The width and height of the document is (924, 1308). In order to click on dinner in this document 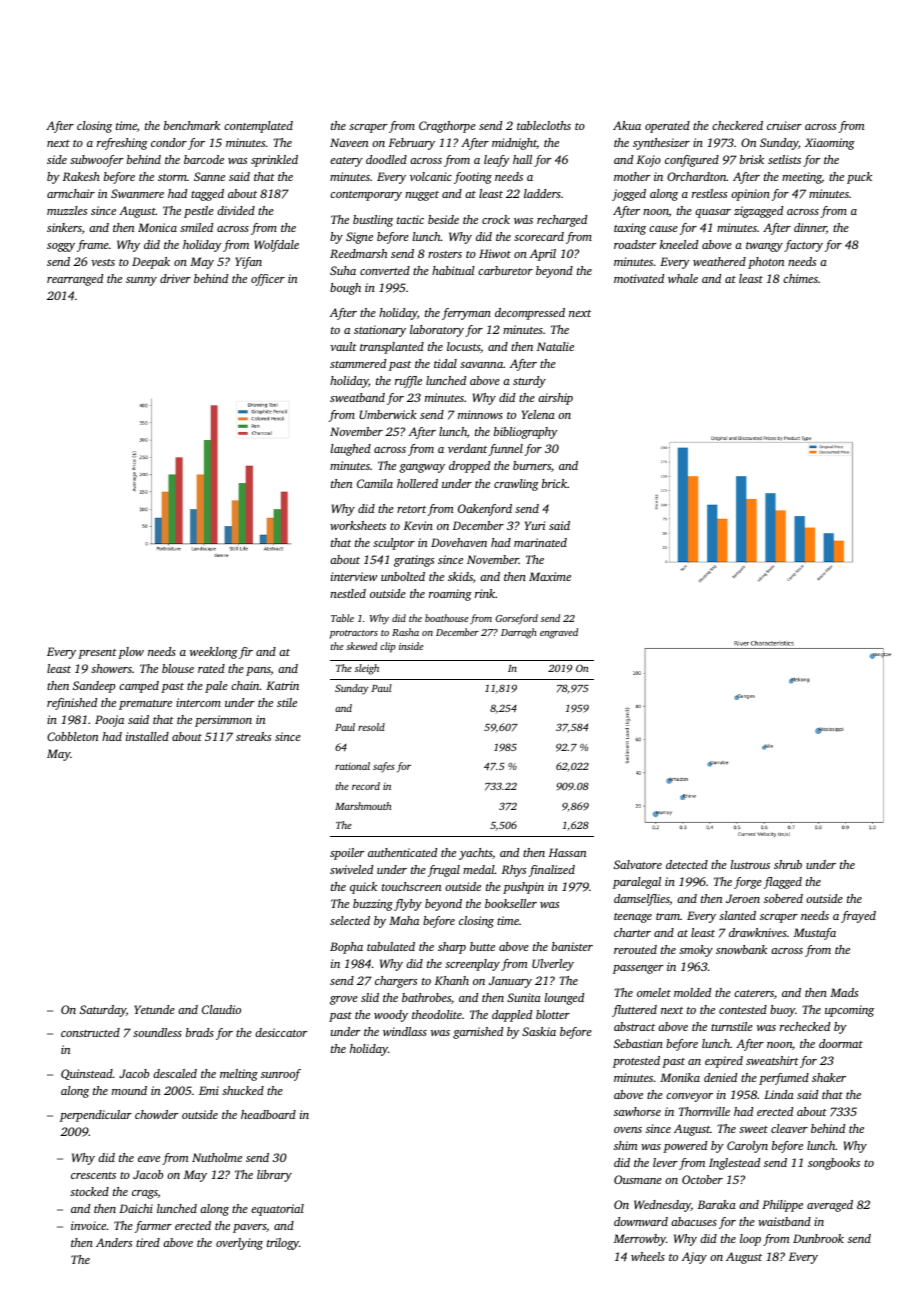, I will do `click(810, 228)`.
